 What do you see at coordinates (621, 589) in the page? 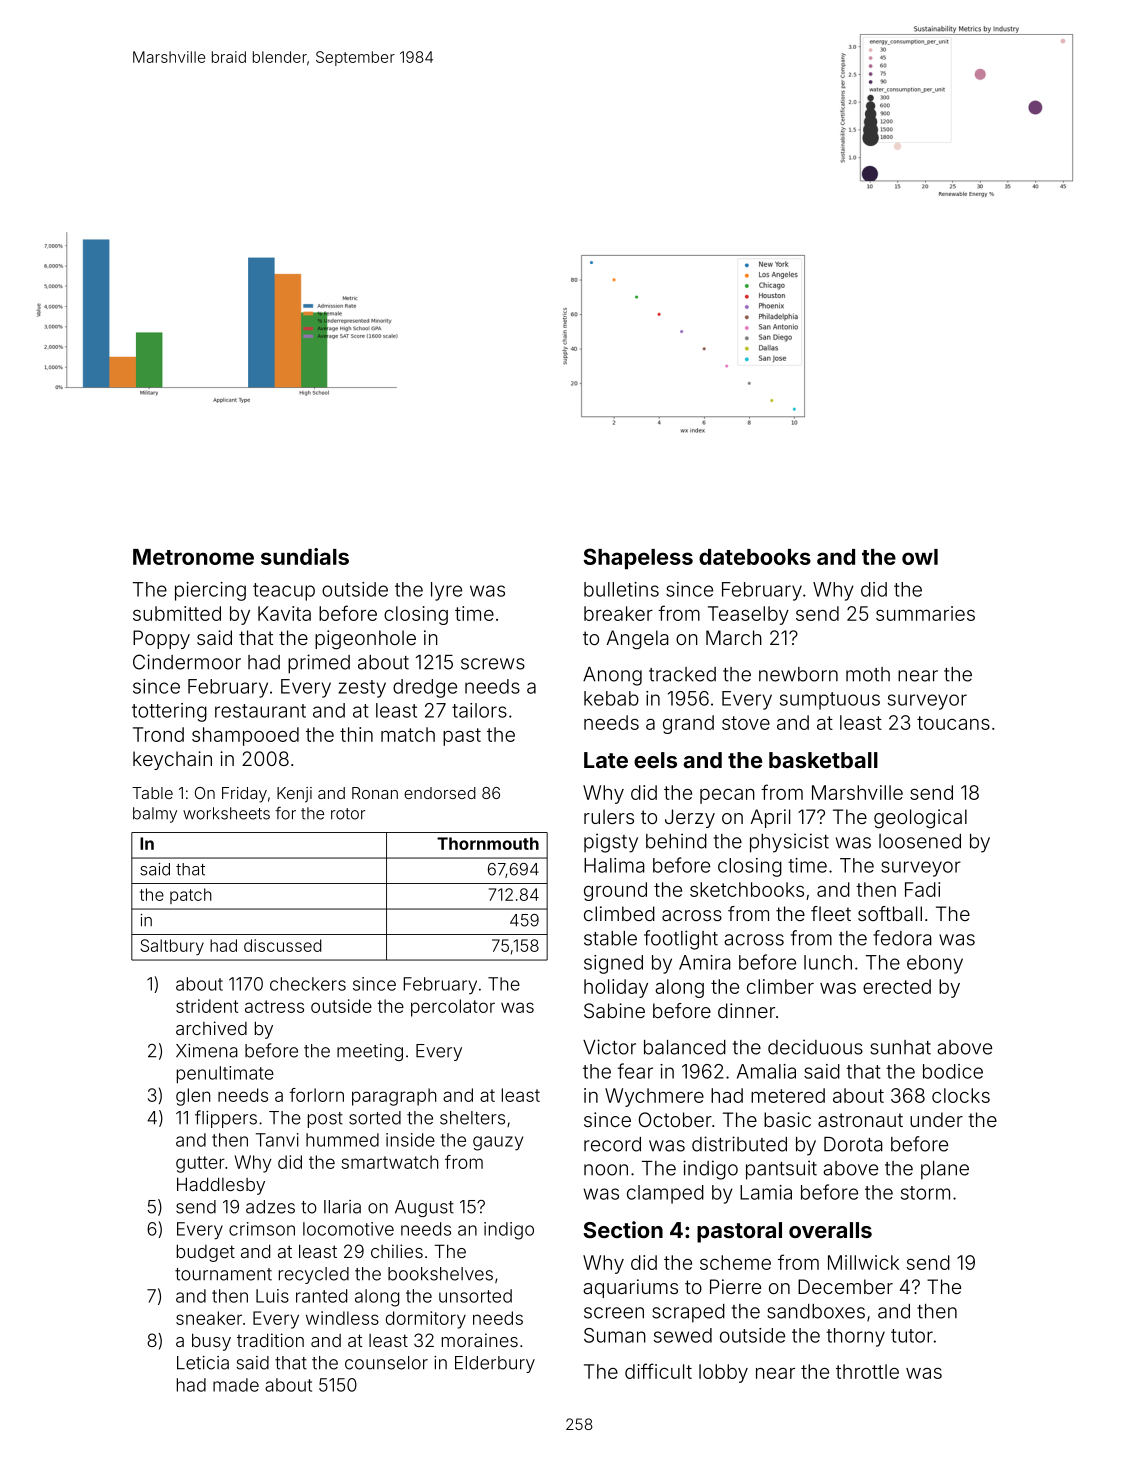
I see `bulletins` at bounding box center [621, 589].
